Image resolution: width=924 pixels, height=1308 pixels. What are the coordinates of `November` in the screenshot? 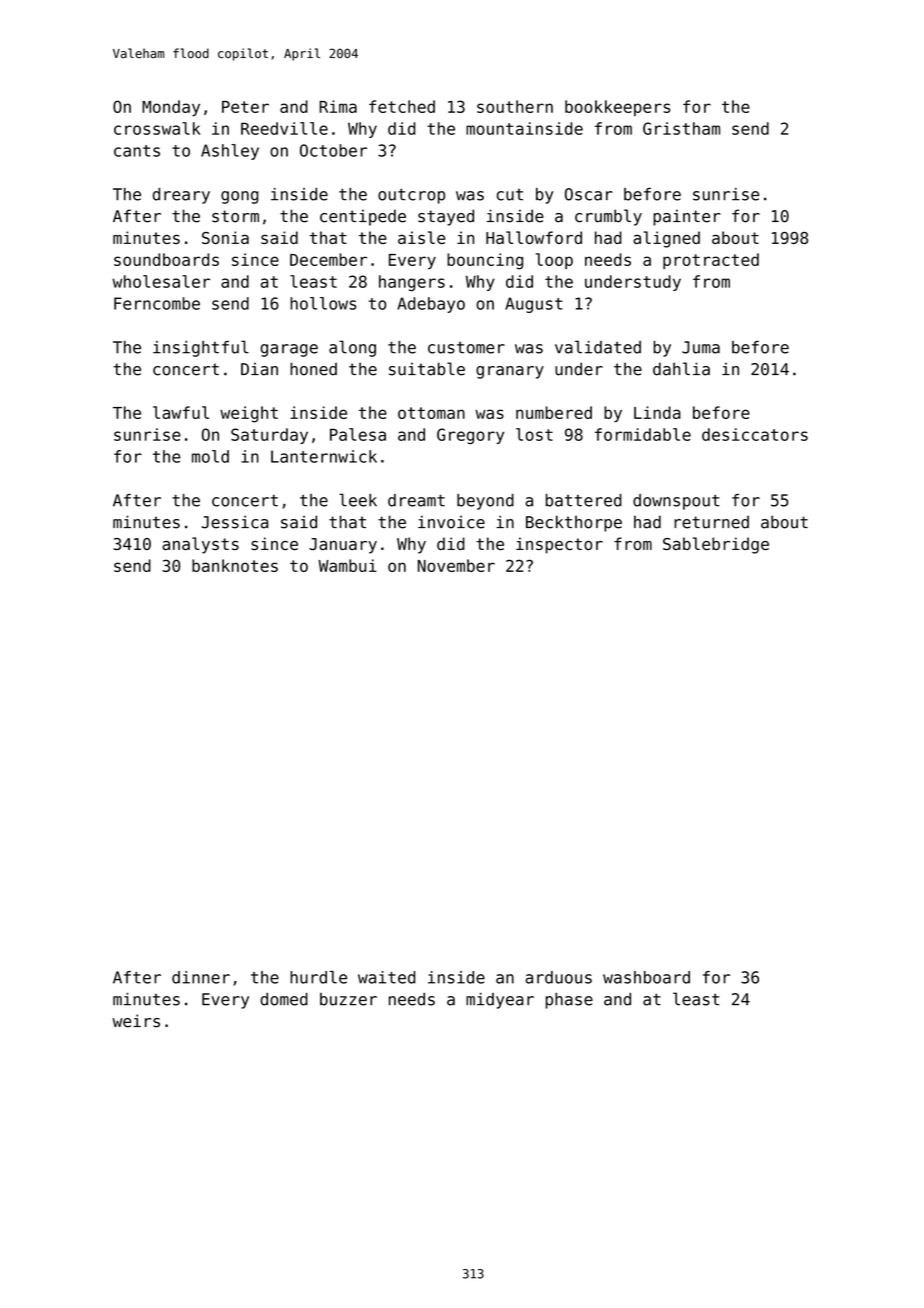 It's located at (456, 565).
